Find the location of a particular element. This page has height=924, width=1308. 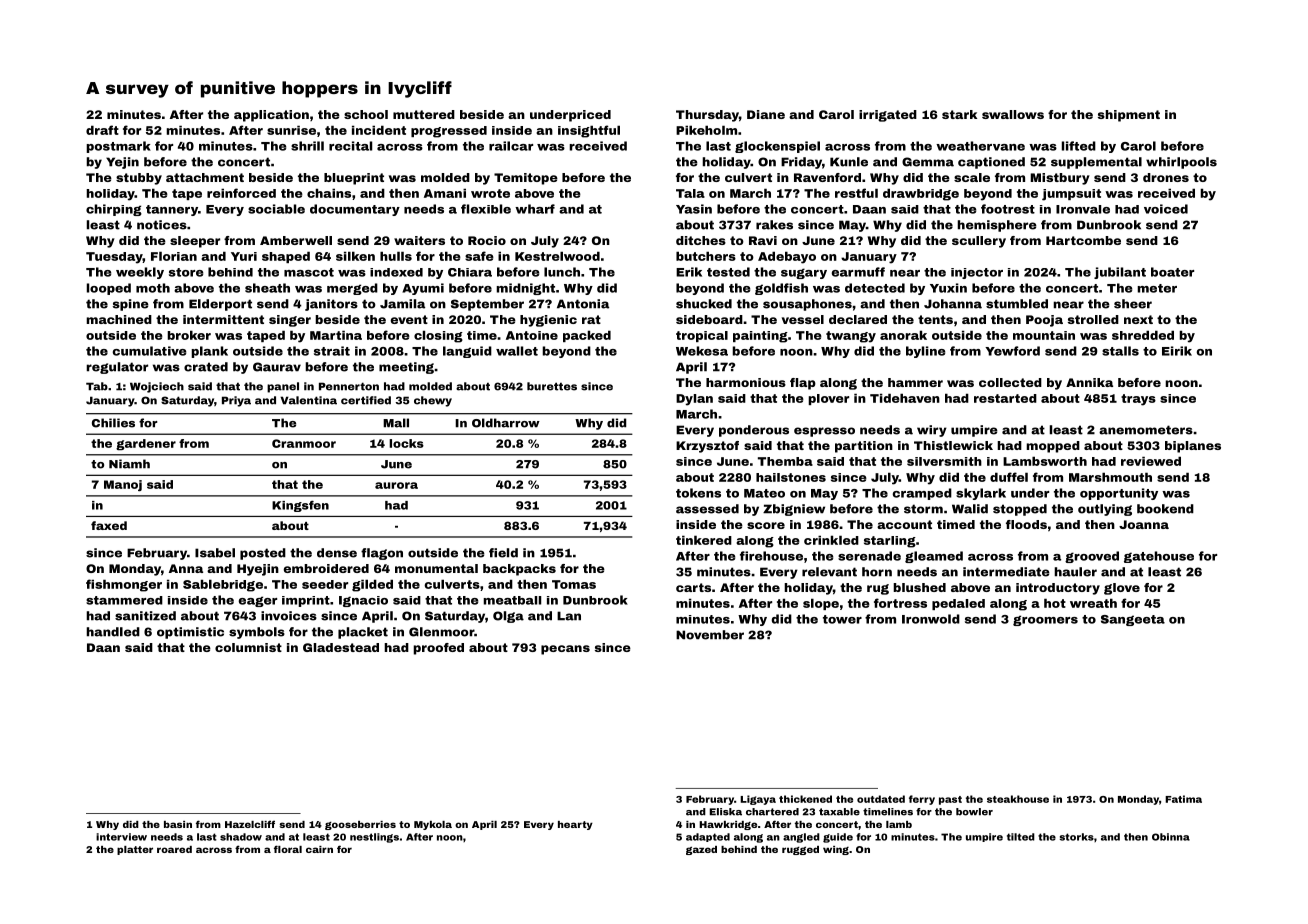

steakhouse is located at coordinates (1018, 799).
